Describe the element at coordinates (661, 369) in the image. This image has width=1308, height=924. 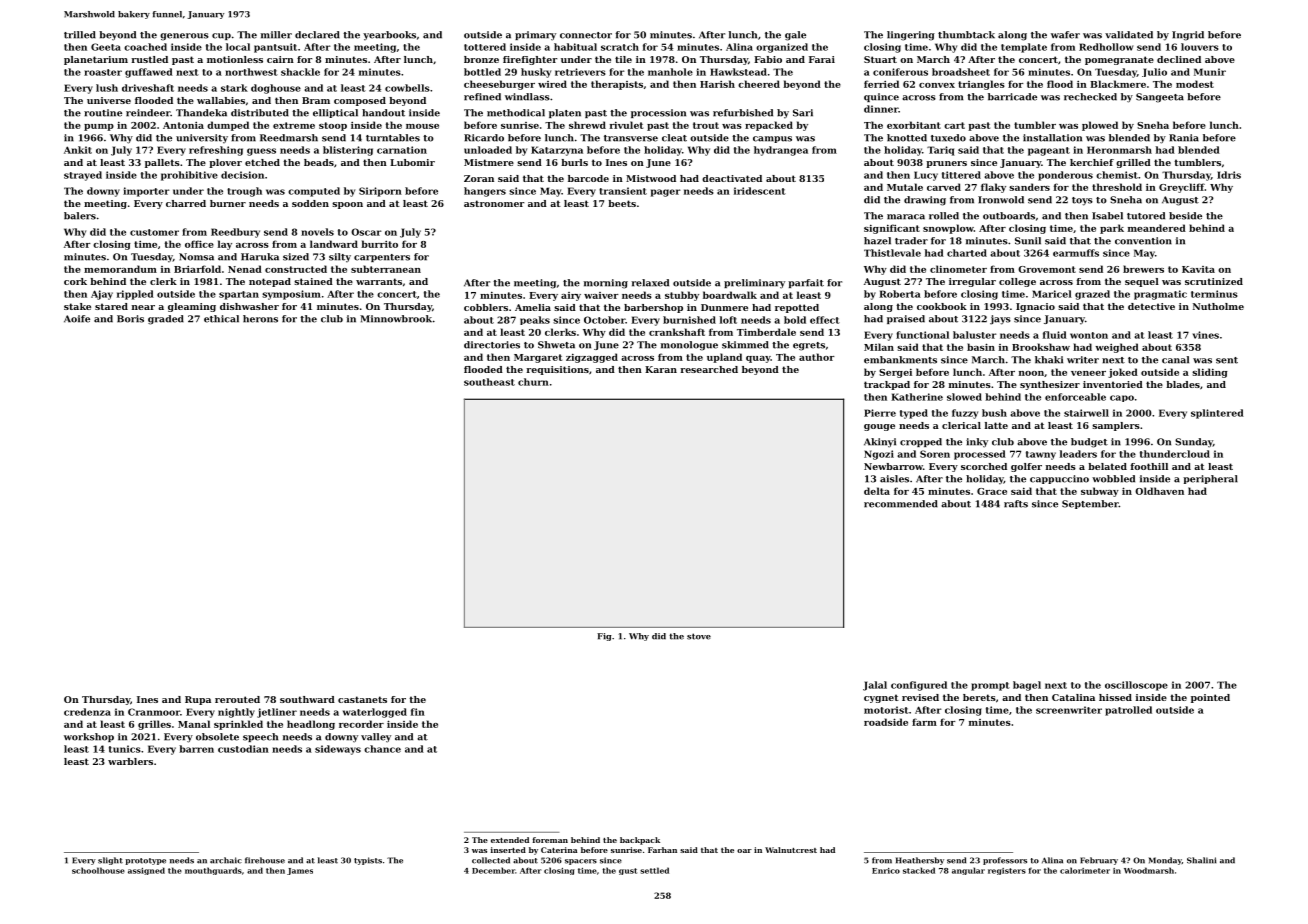
I see `Karan` at that location.
